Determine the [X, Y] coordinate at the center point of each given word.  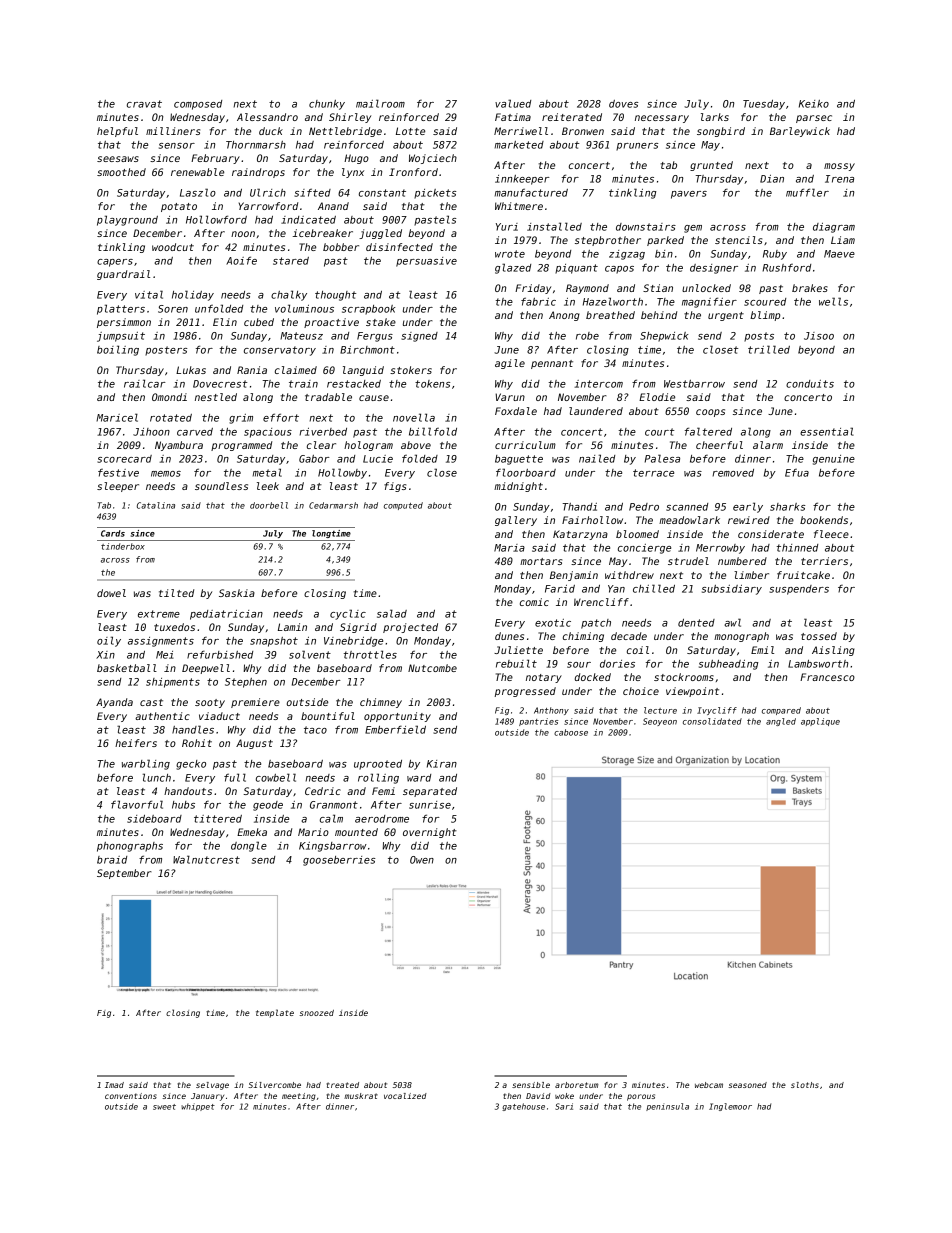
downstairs [646, 227]
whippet [198, 1107]
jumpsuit [121, 337]
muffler [807, 192]
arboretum [577, 1085]
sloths [805, 1085]
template [275, 1013]
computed [403, 506]
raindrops [258, 173]
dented [696, 623]
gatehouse [523, 1107]
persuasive [426, 262]
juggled [380, 234]
